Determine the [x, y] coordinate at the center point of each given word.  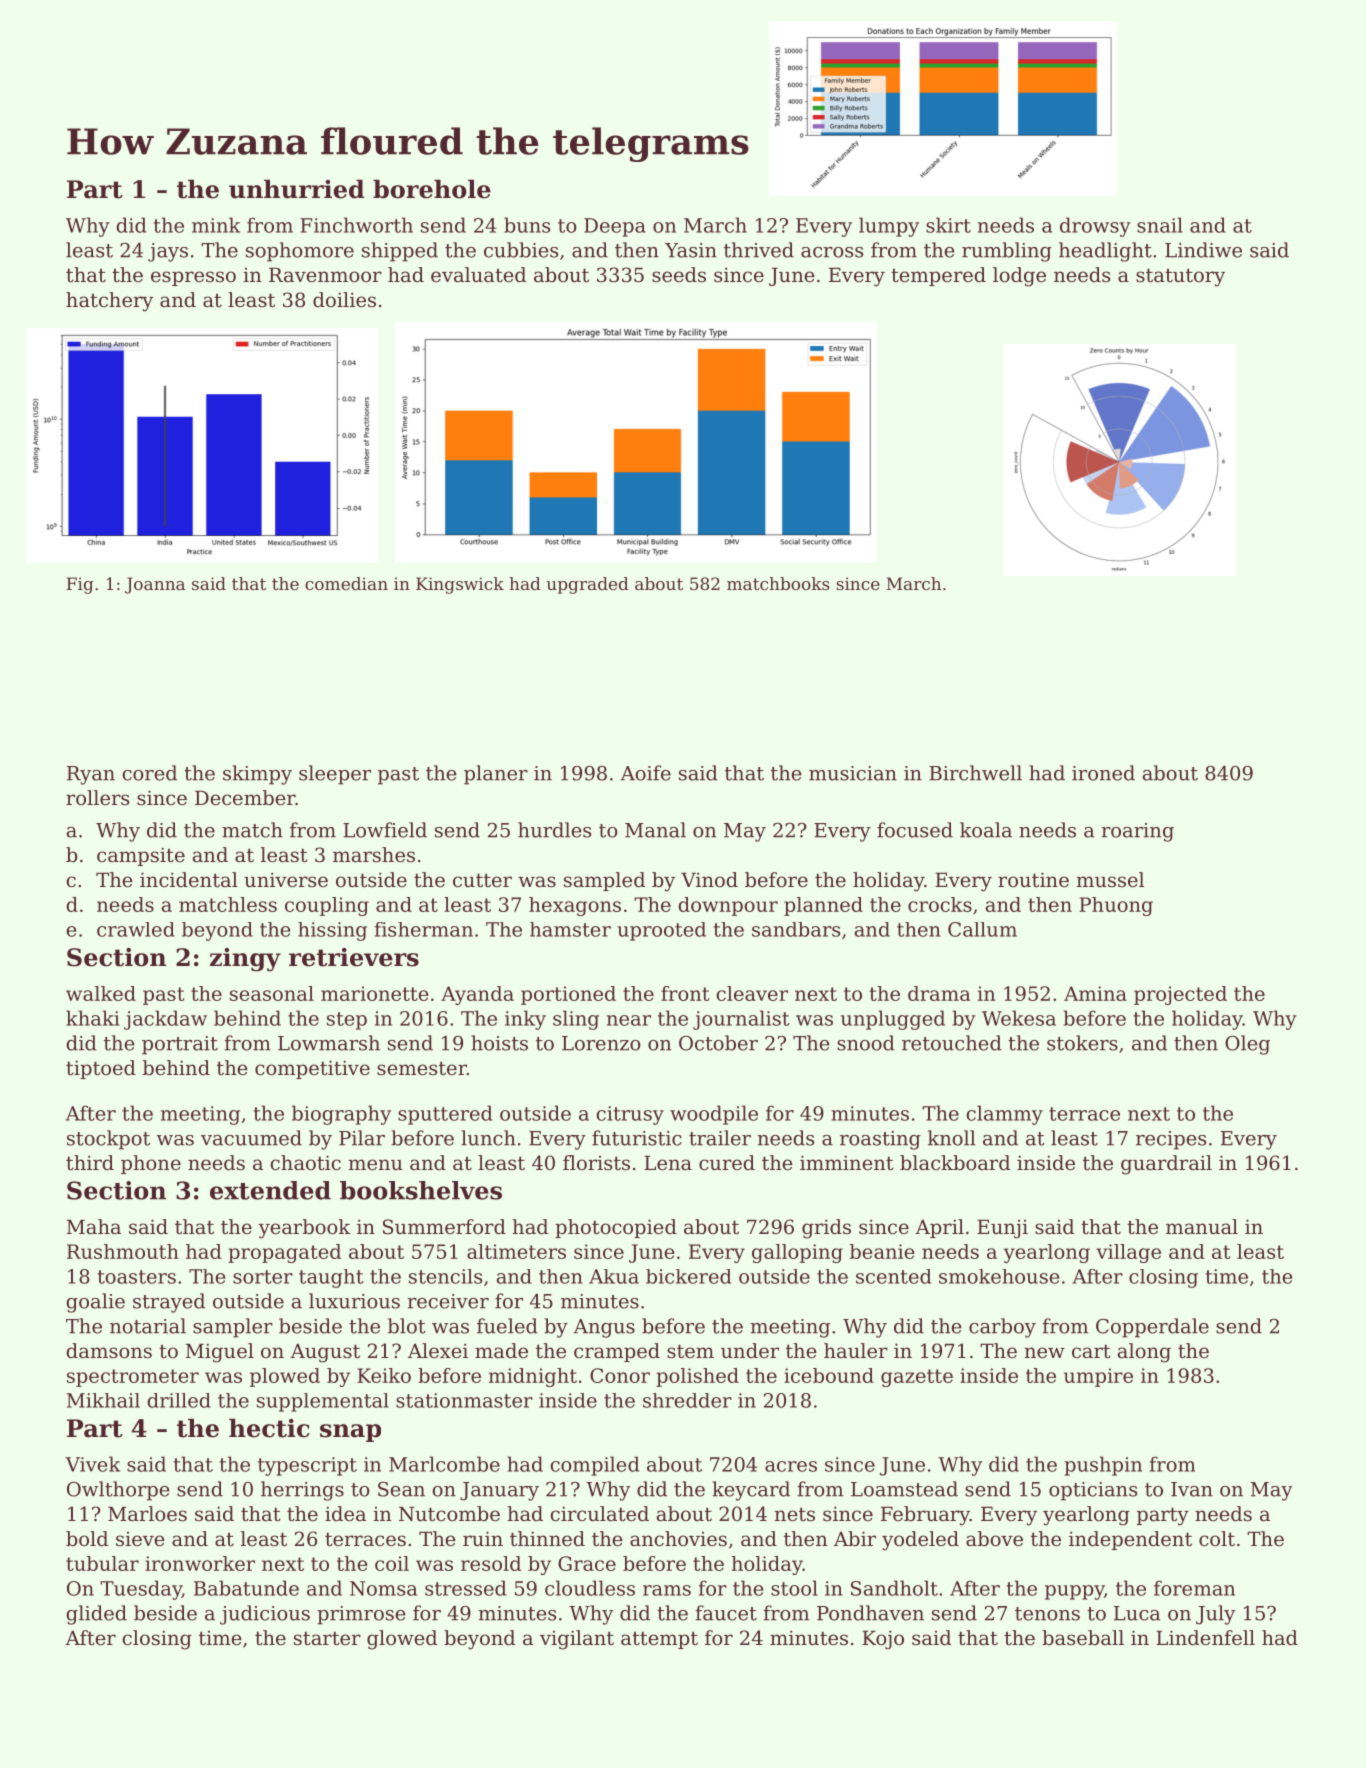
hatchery [109, 302]
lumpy [889, 227]
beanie [882, 1251]
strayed [169, 1303]
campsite [141, 856]
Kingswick [460, 585]
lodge [1019, 277]
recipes [1171, 1140]
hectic [269, 1428]
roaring [1137, 832]
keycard [751, 1491]
